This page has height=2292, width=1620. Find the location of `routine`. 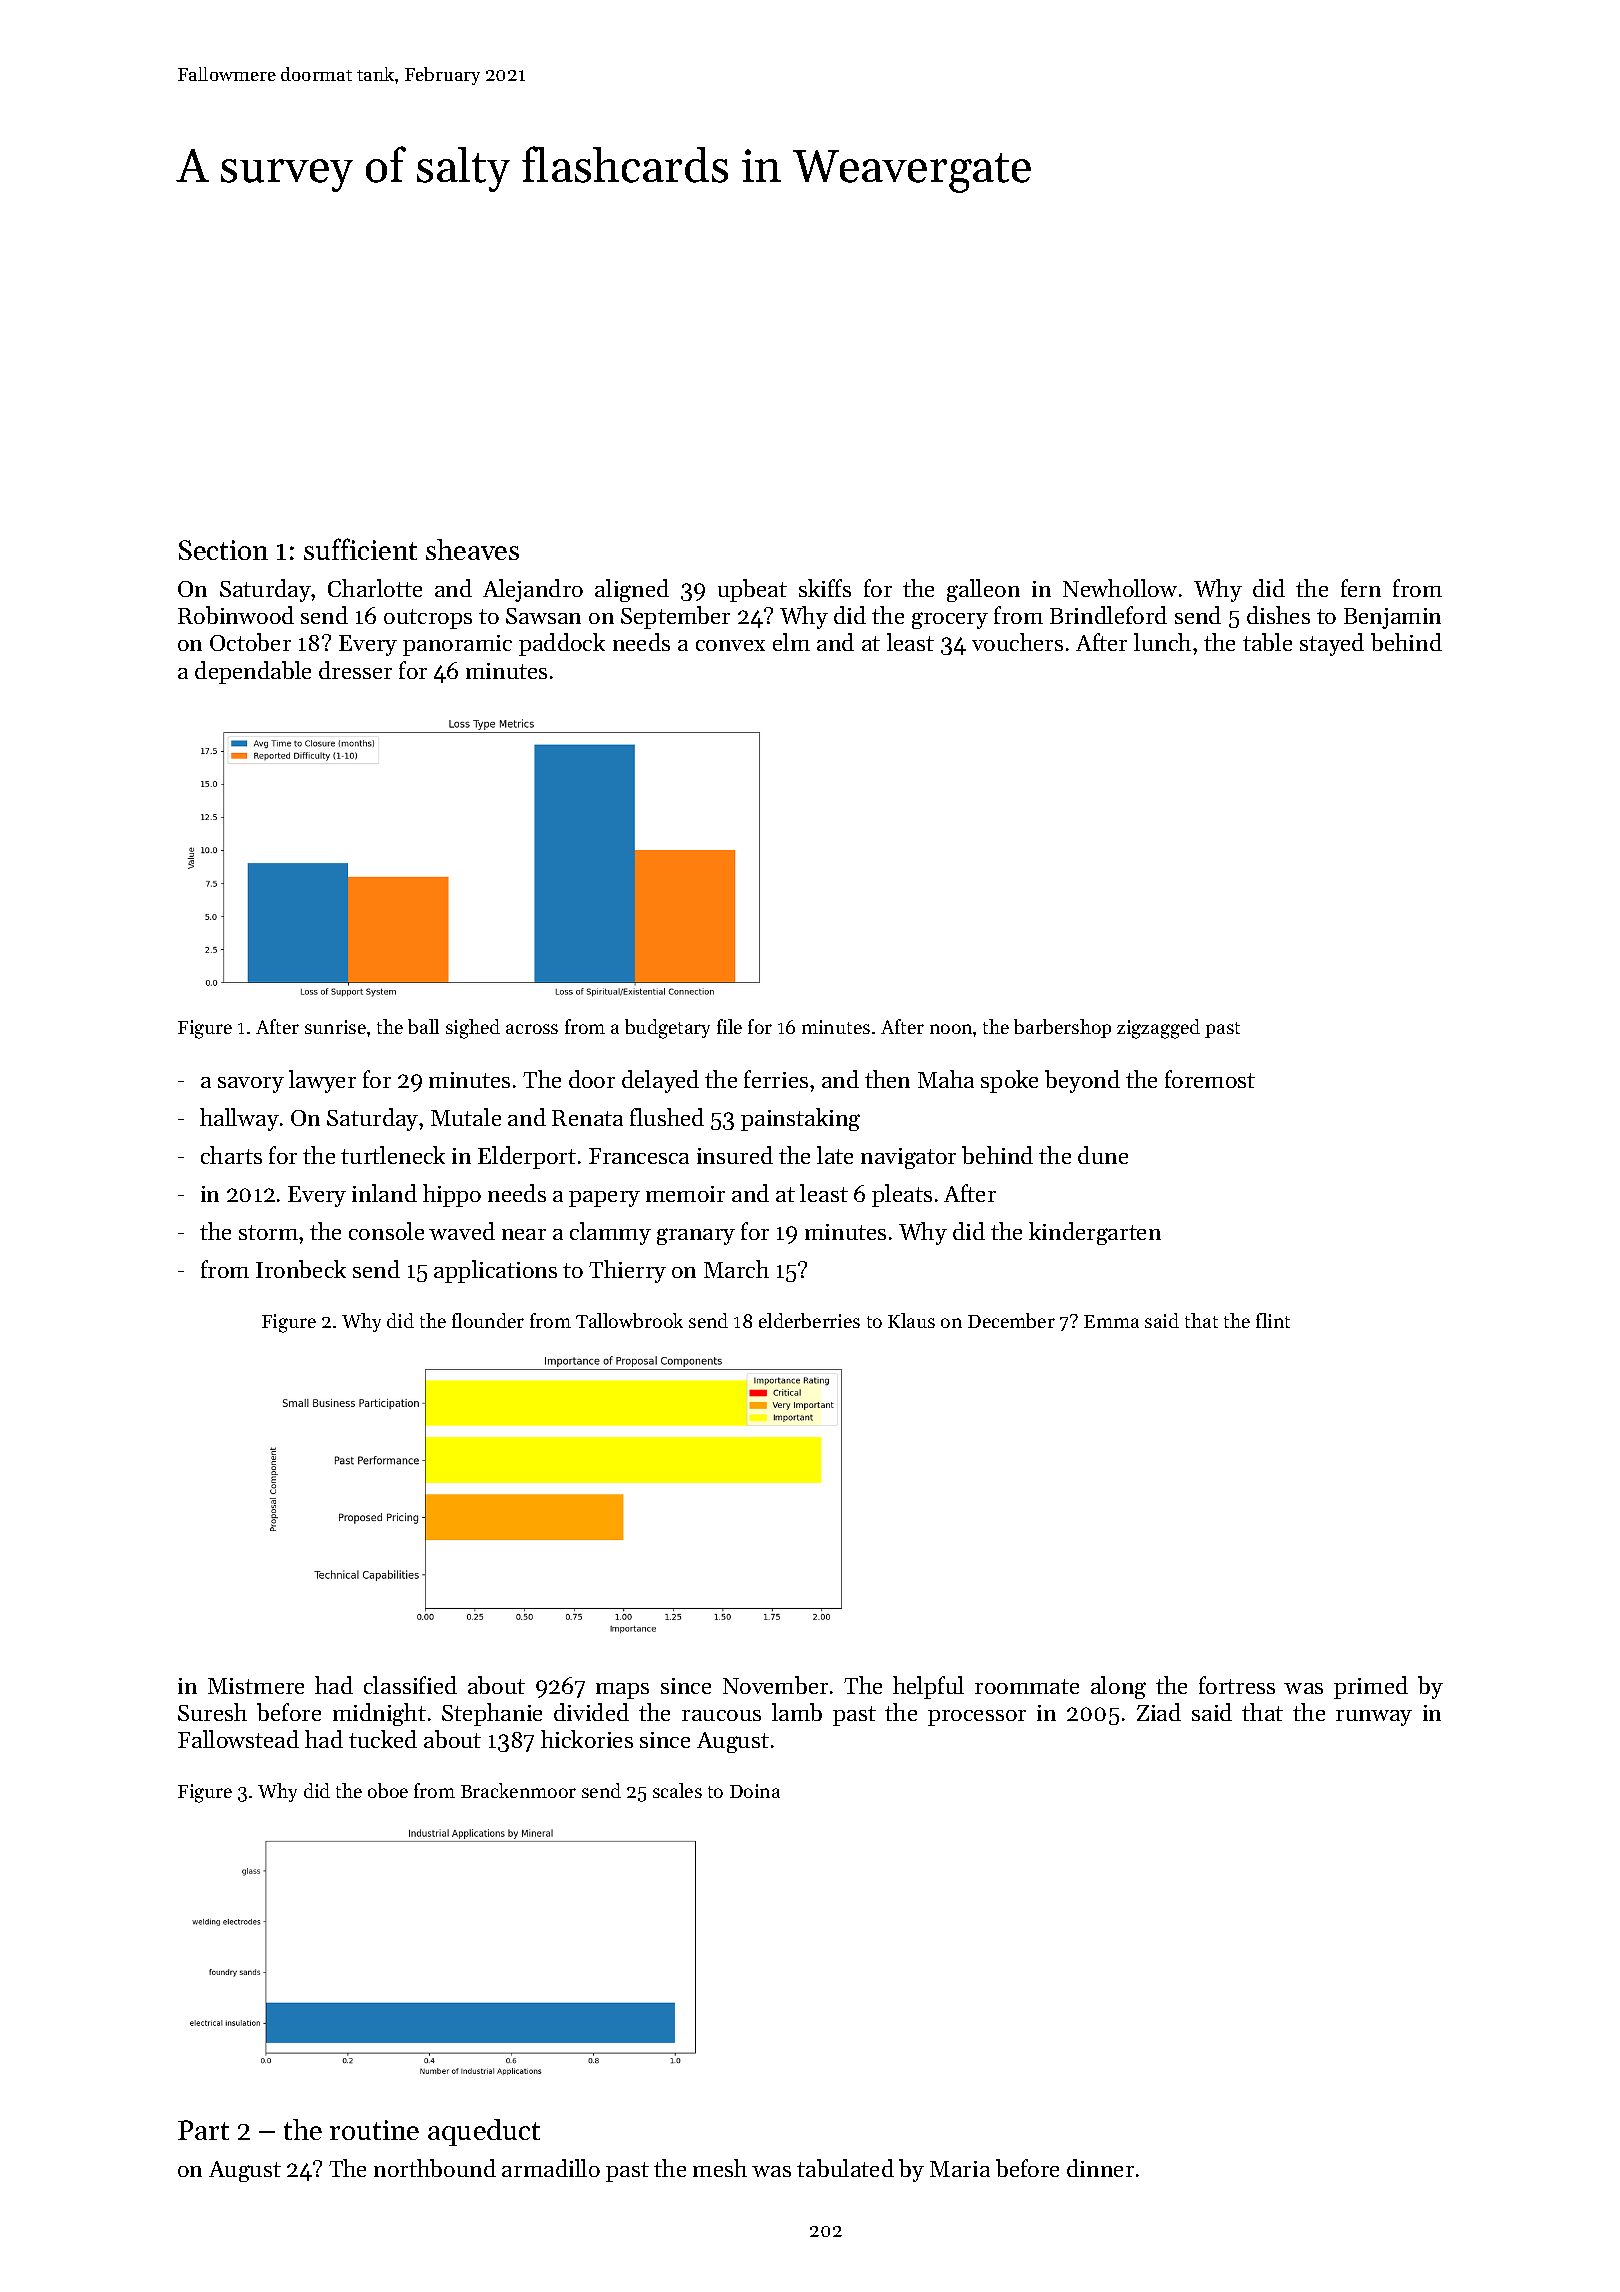

routine is located at coordinates (374, 2130).
